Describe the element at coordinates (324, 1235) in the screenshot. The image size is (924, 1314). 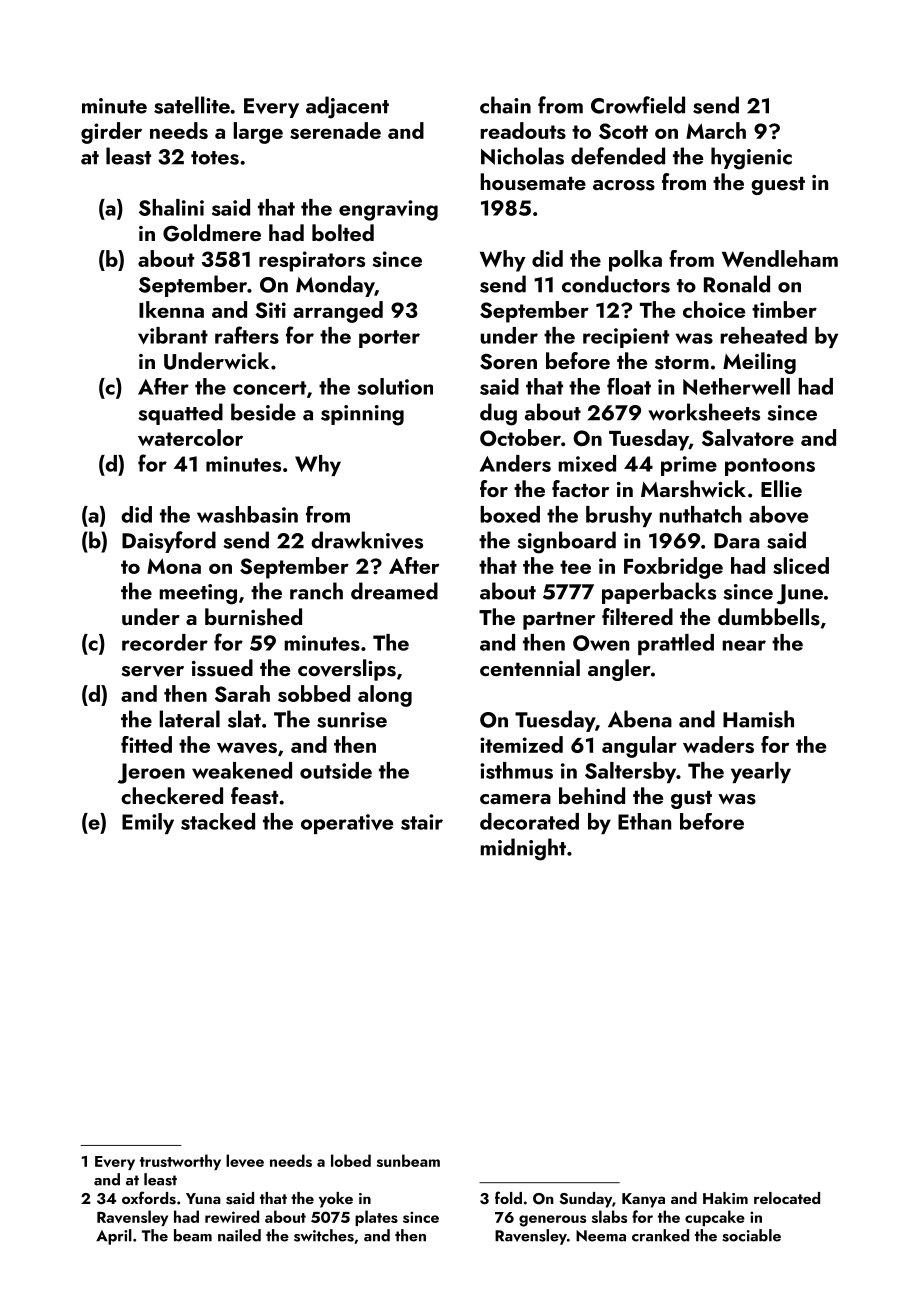
I see `switches` at that location.
